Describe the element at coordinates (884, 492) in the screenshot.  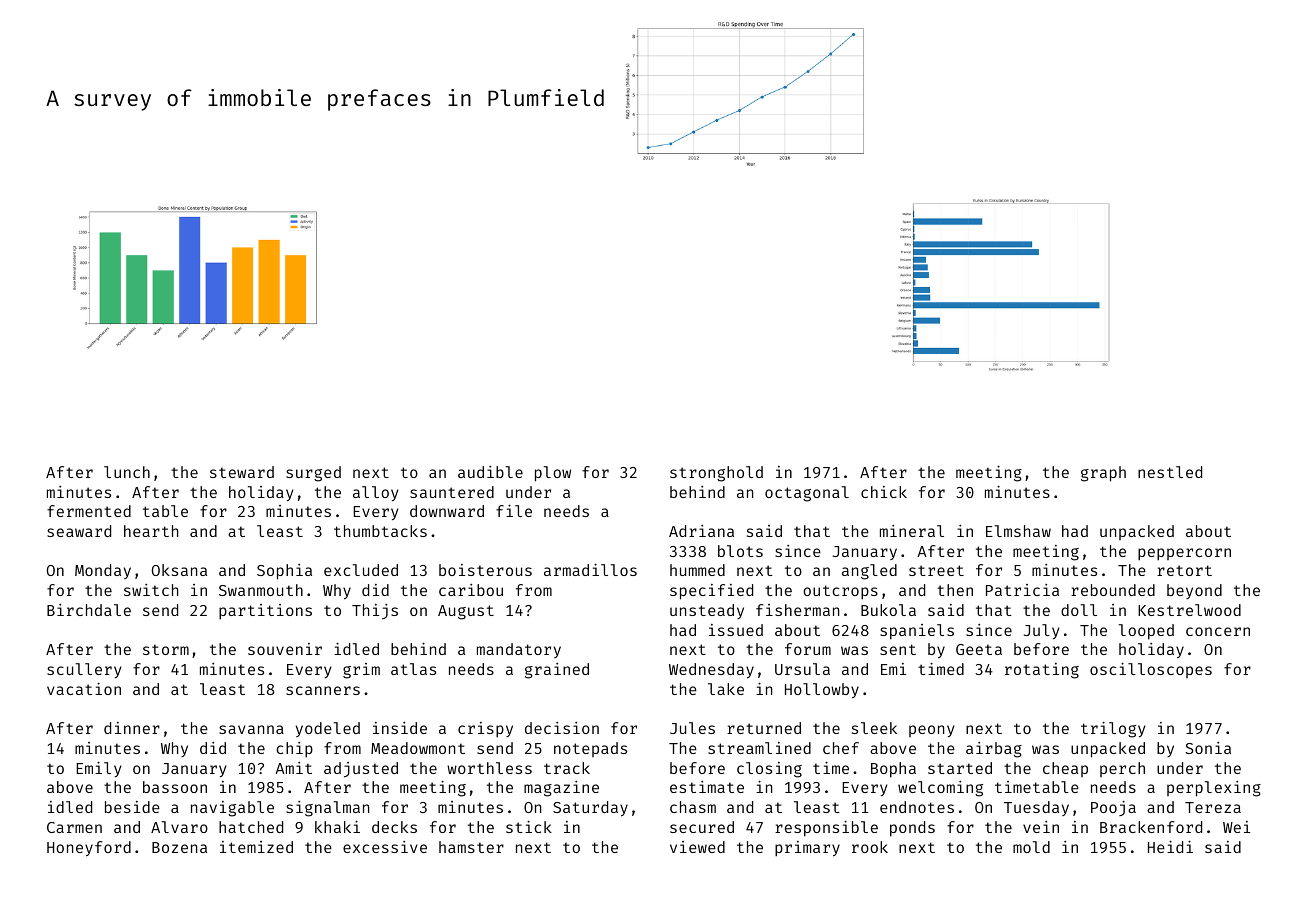
I see `chick` at that location.
